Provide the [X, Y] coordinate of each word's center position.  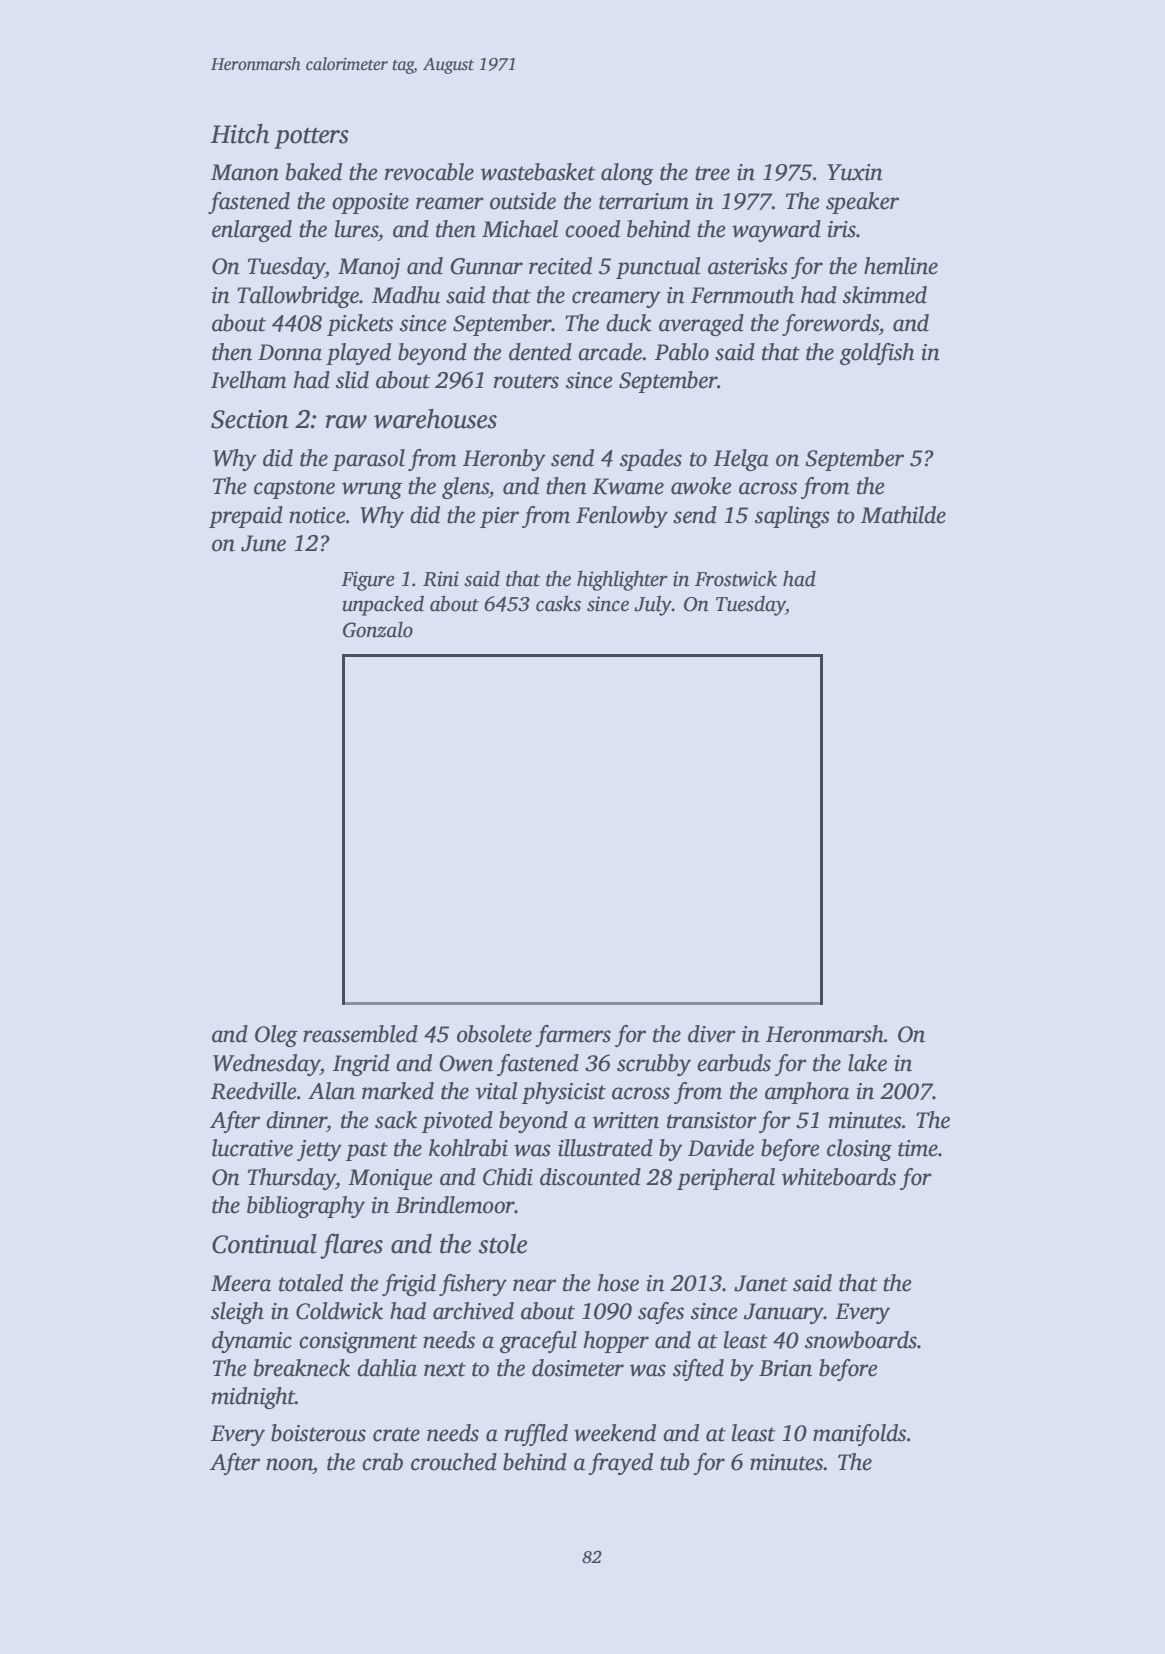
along [627, 174]
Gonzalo [378, 630]
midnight [253, 1398]
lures [356, 229]
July [653, 605]
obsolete [494, 1034]
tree [712, 173]
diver [712, 1034]
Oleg [276, 1036]
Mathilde [903, 515]
